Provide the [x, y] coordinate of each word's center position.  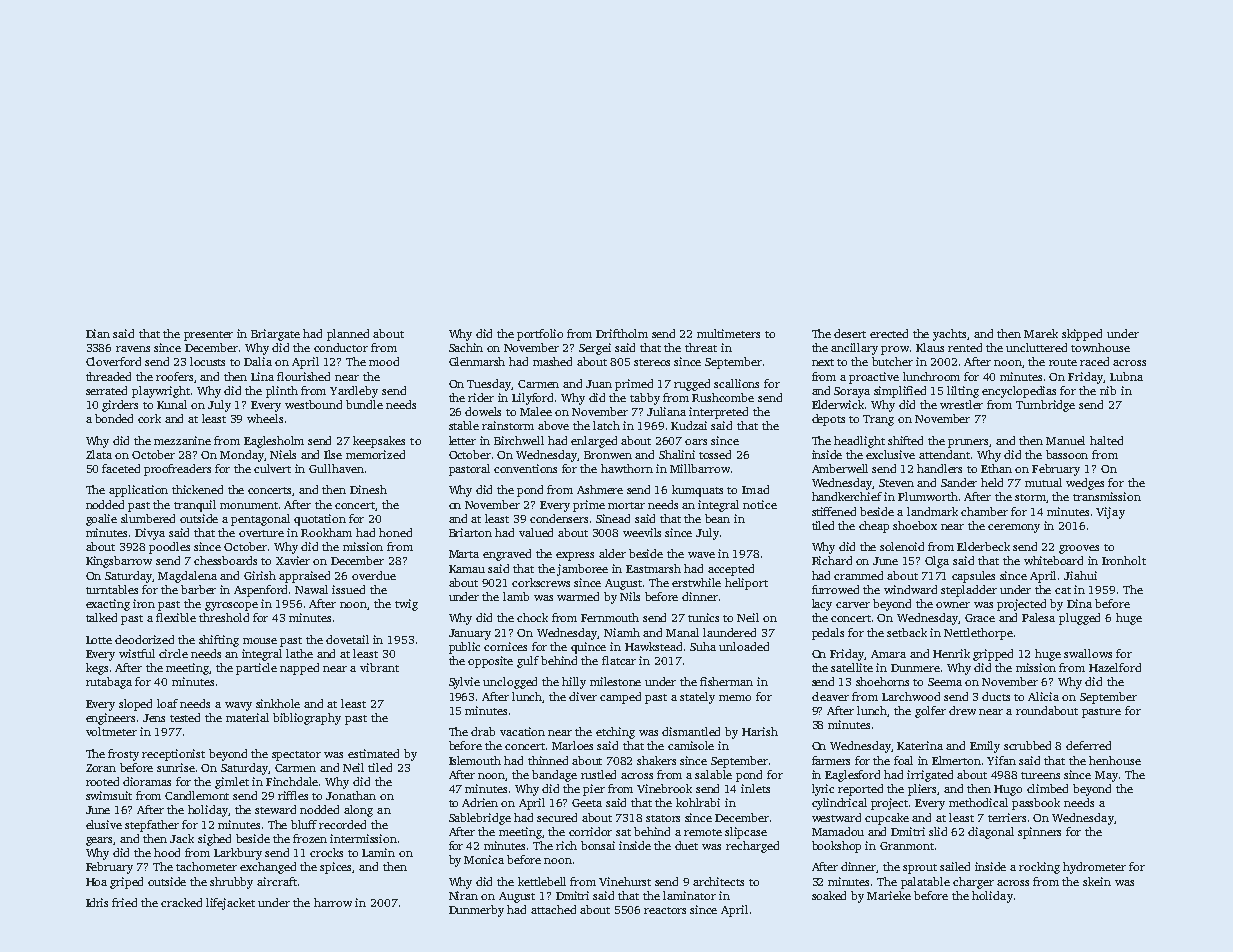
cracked [181, 902]
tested [185, 717]
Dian [98, 333]
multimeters [728, 333]
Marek [1041, 333]
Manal [682, 632]
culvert [272, 468]
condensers [559, 518]
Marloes [572, 745]
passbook [1036, 804]
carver [853, 605]
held [992, 482]
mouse [260, 641]
